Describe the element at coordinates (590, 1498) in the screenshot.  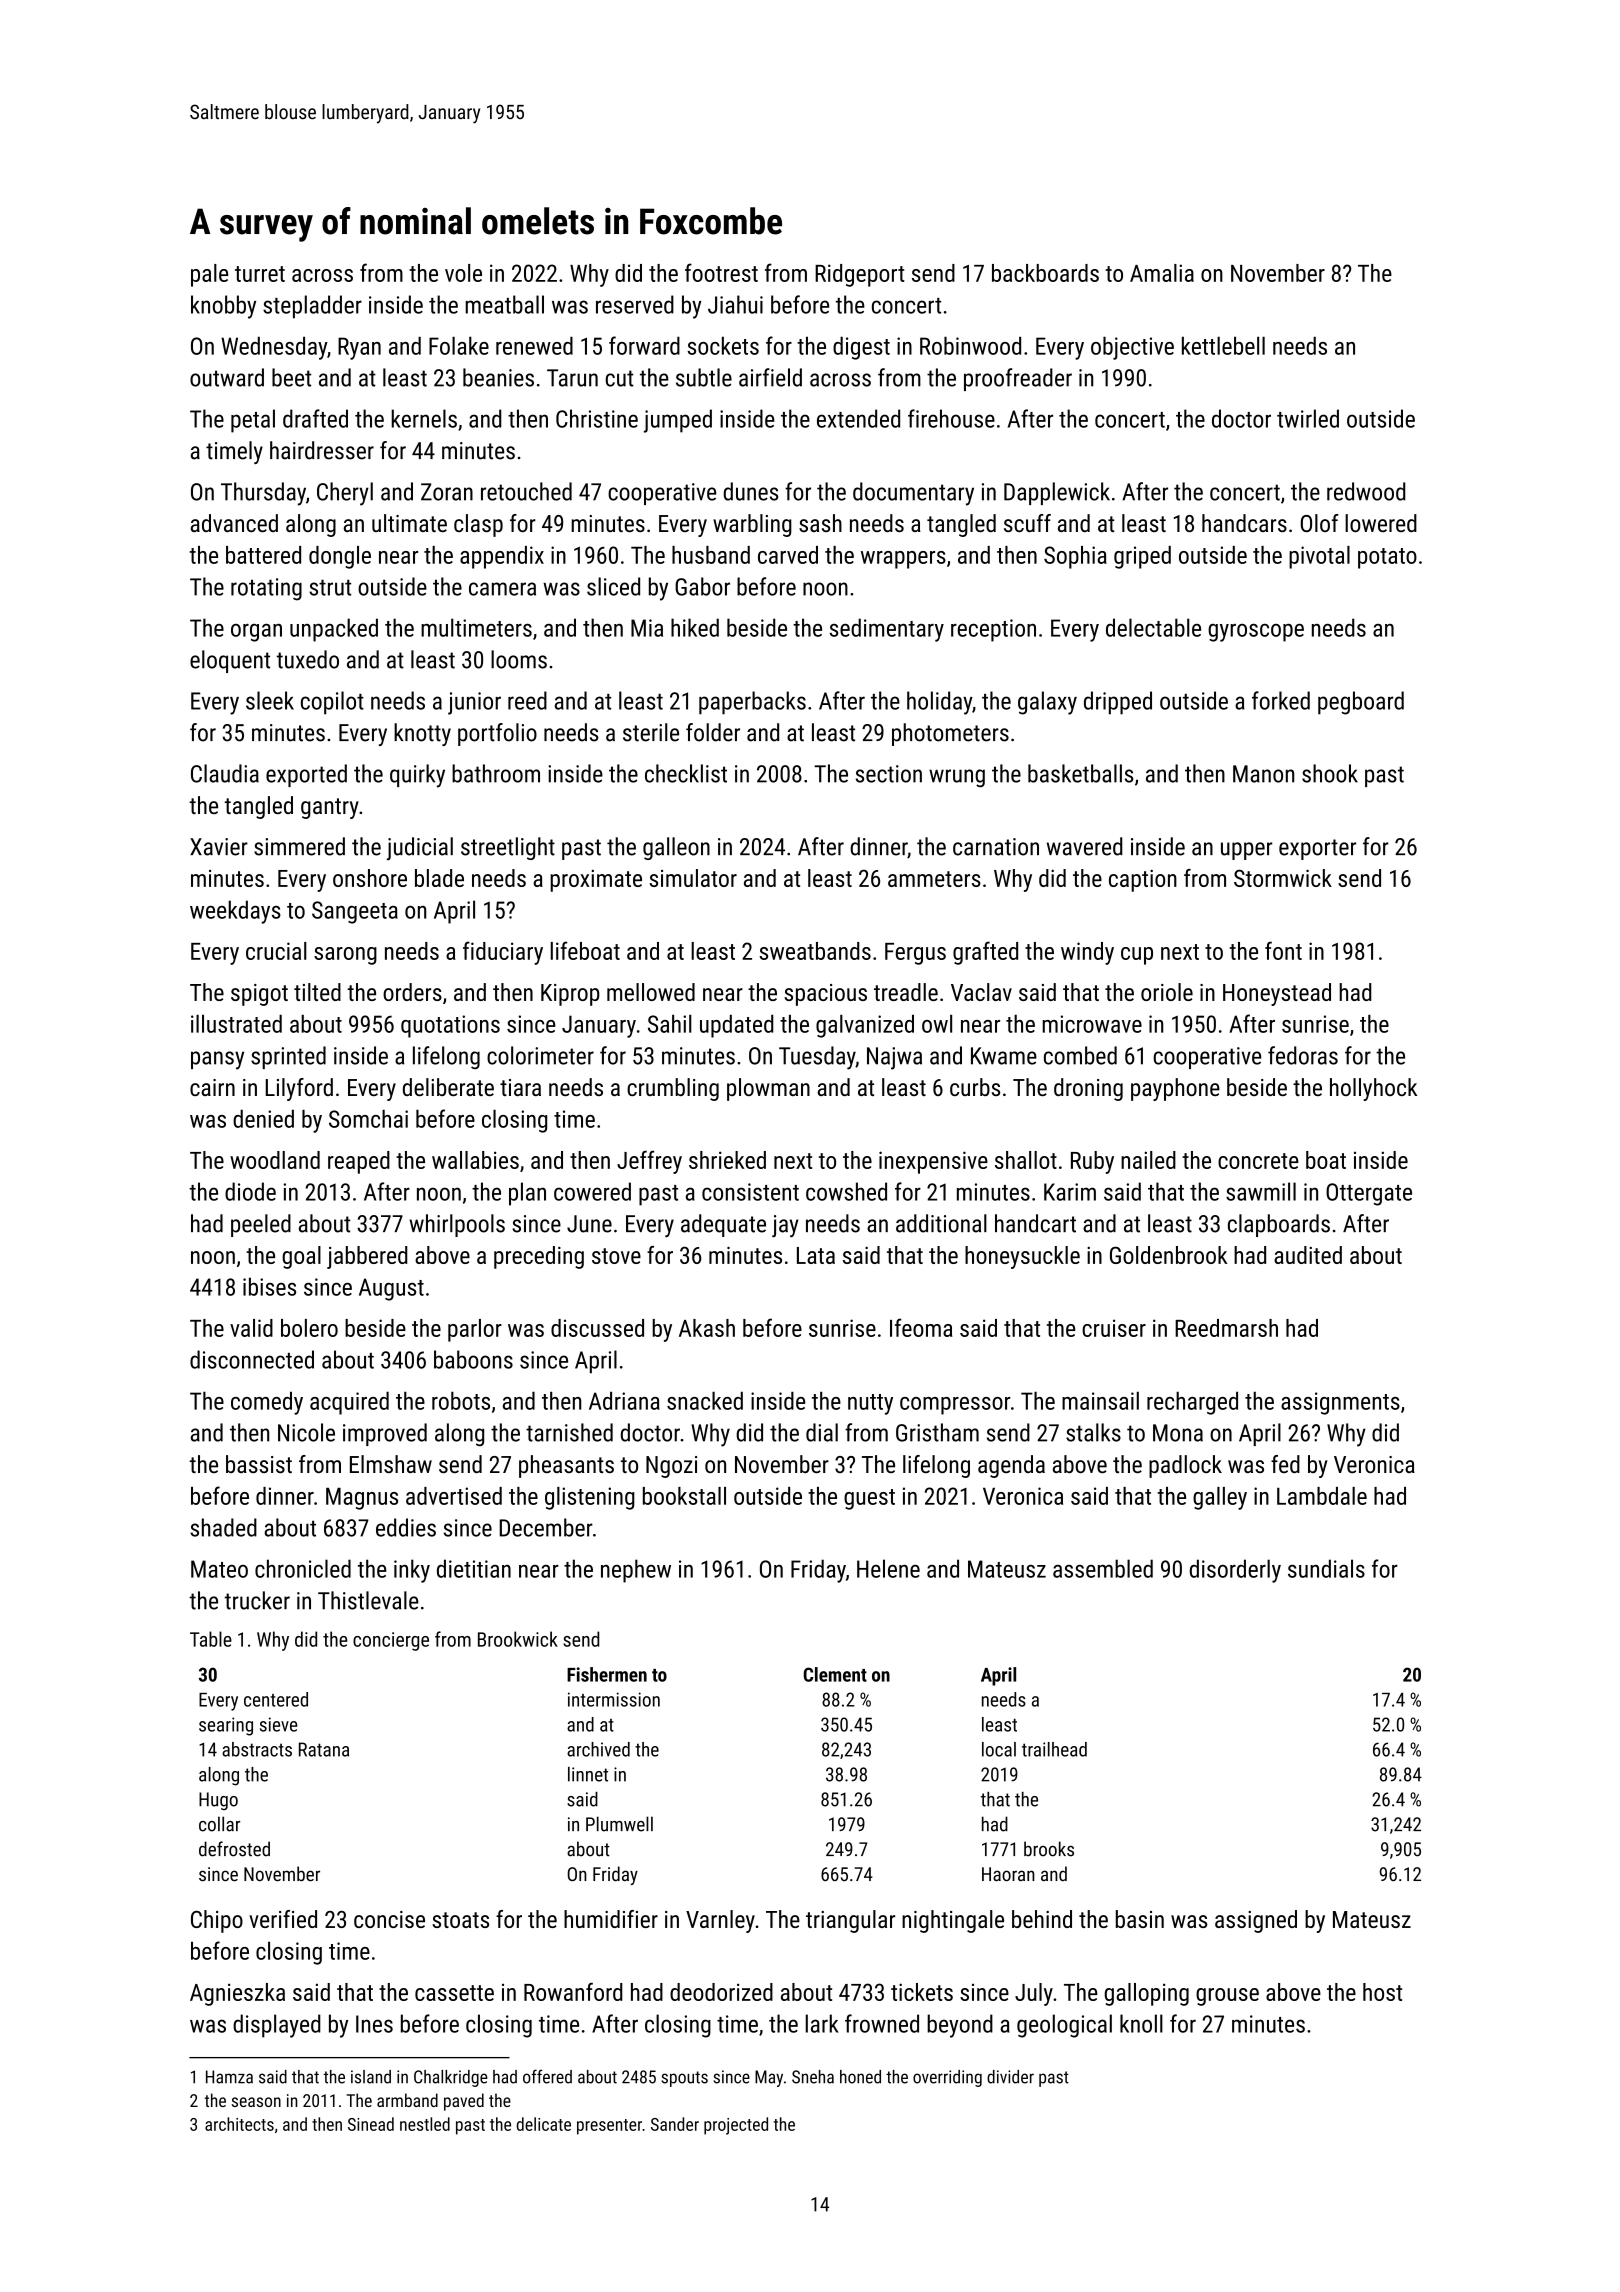
I see `glistening` at that location.
